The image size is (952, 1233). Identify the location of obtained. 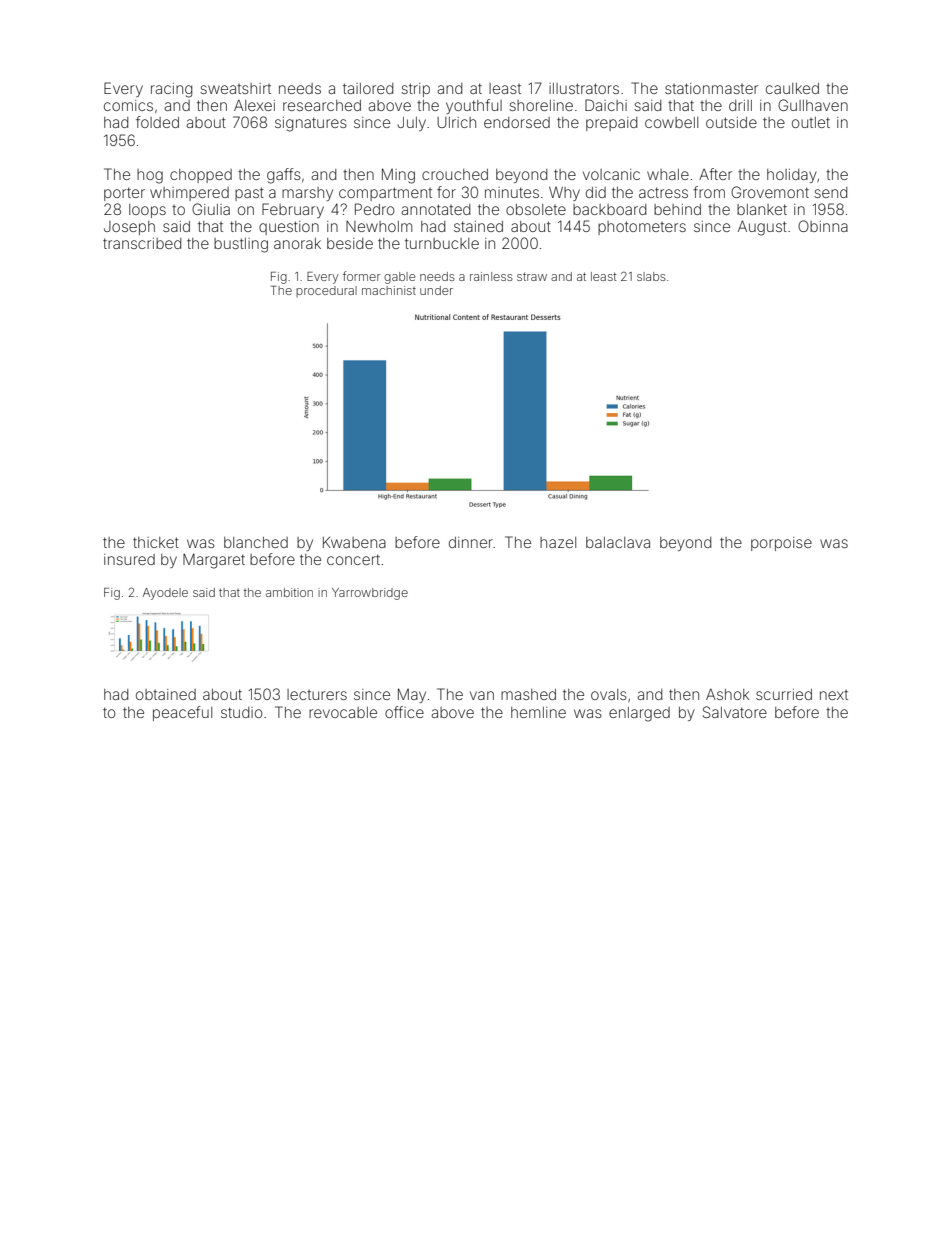
(166, 694).
